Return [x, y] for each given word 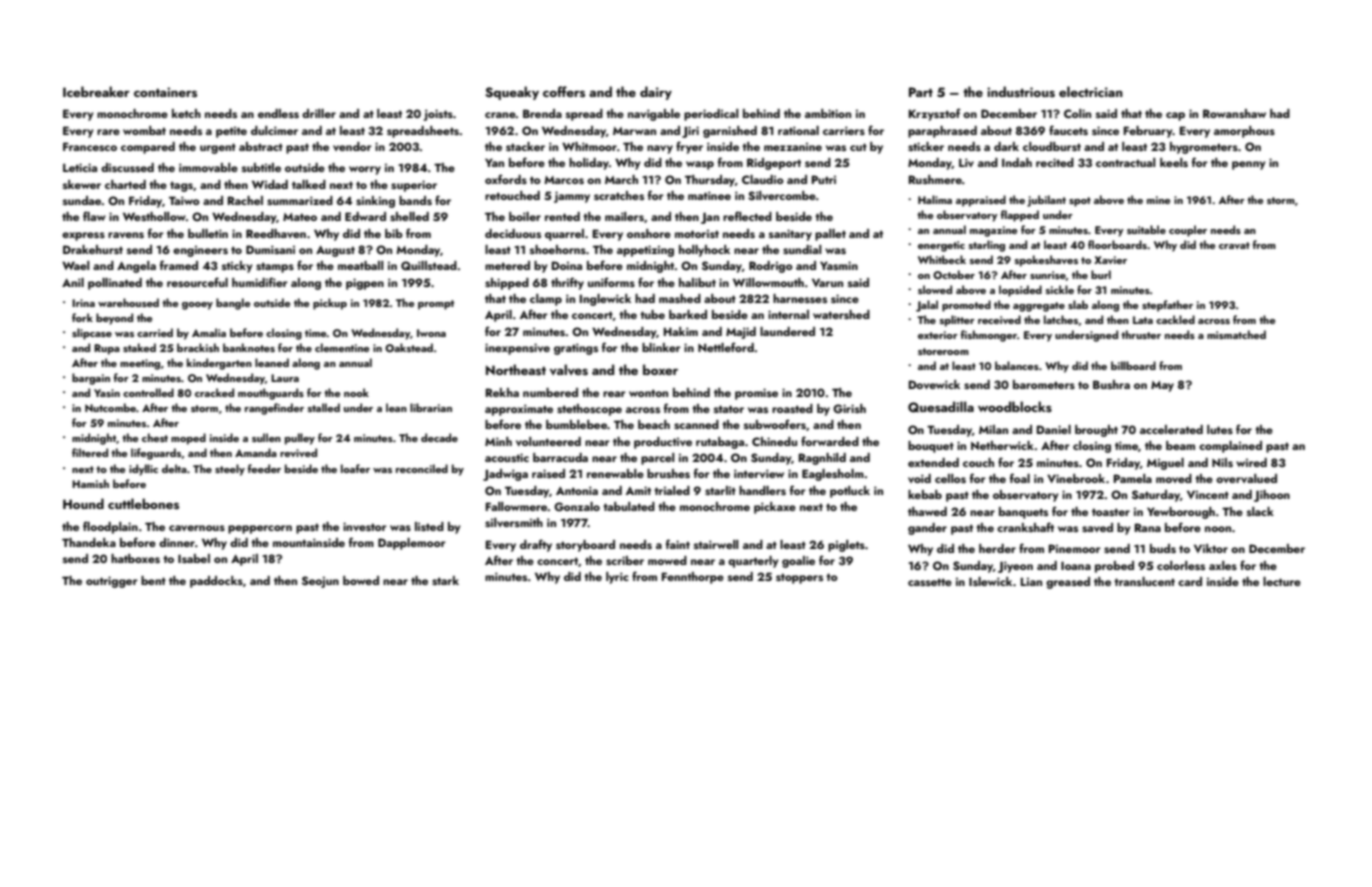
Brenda [542, 113]
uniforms [611, 282]
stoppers [799, 578]
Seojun [320, 582]
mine [1158, 200]
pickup [330, 304]
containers [165, 92]
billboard [1133, 365]
